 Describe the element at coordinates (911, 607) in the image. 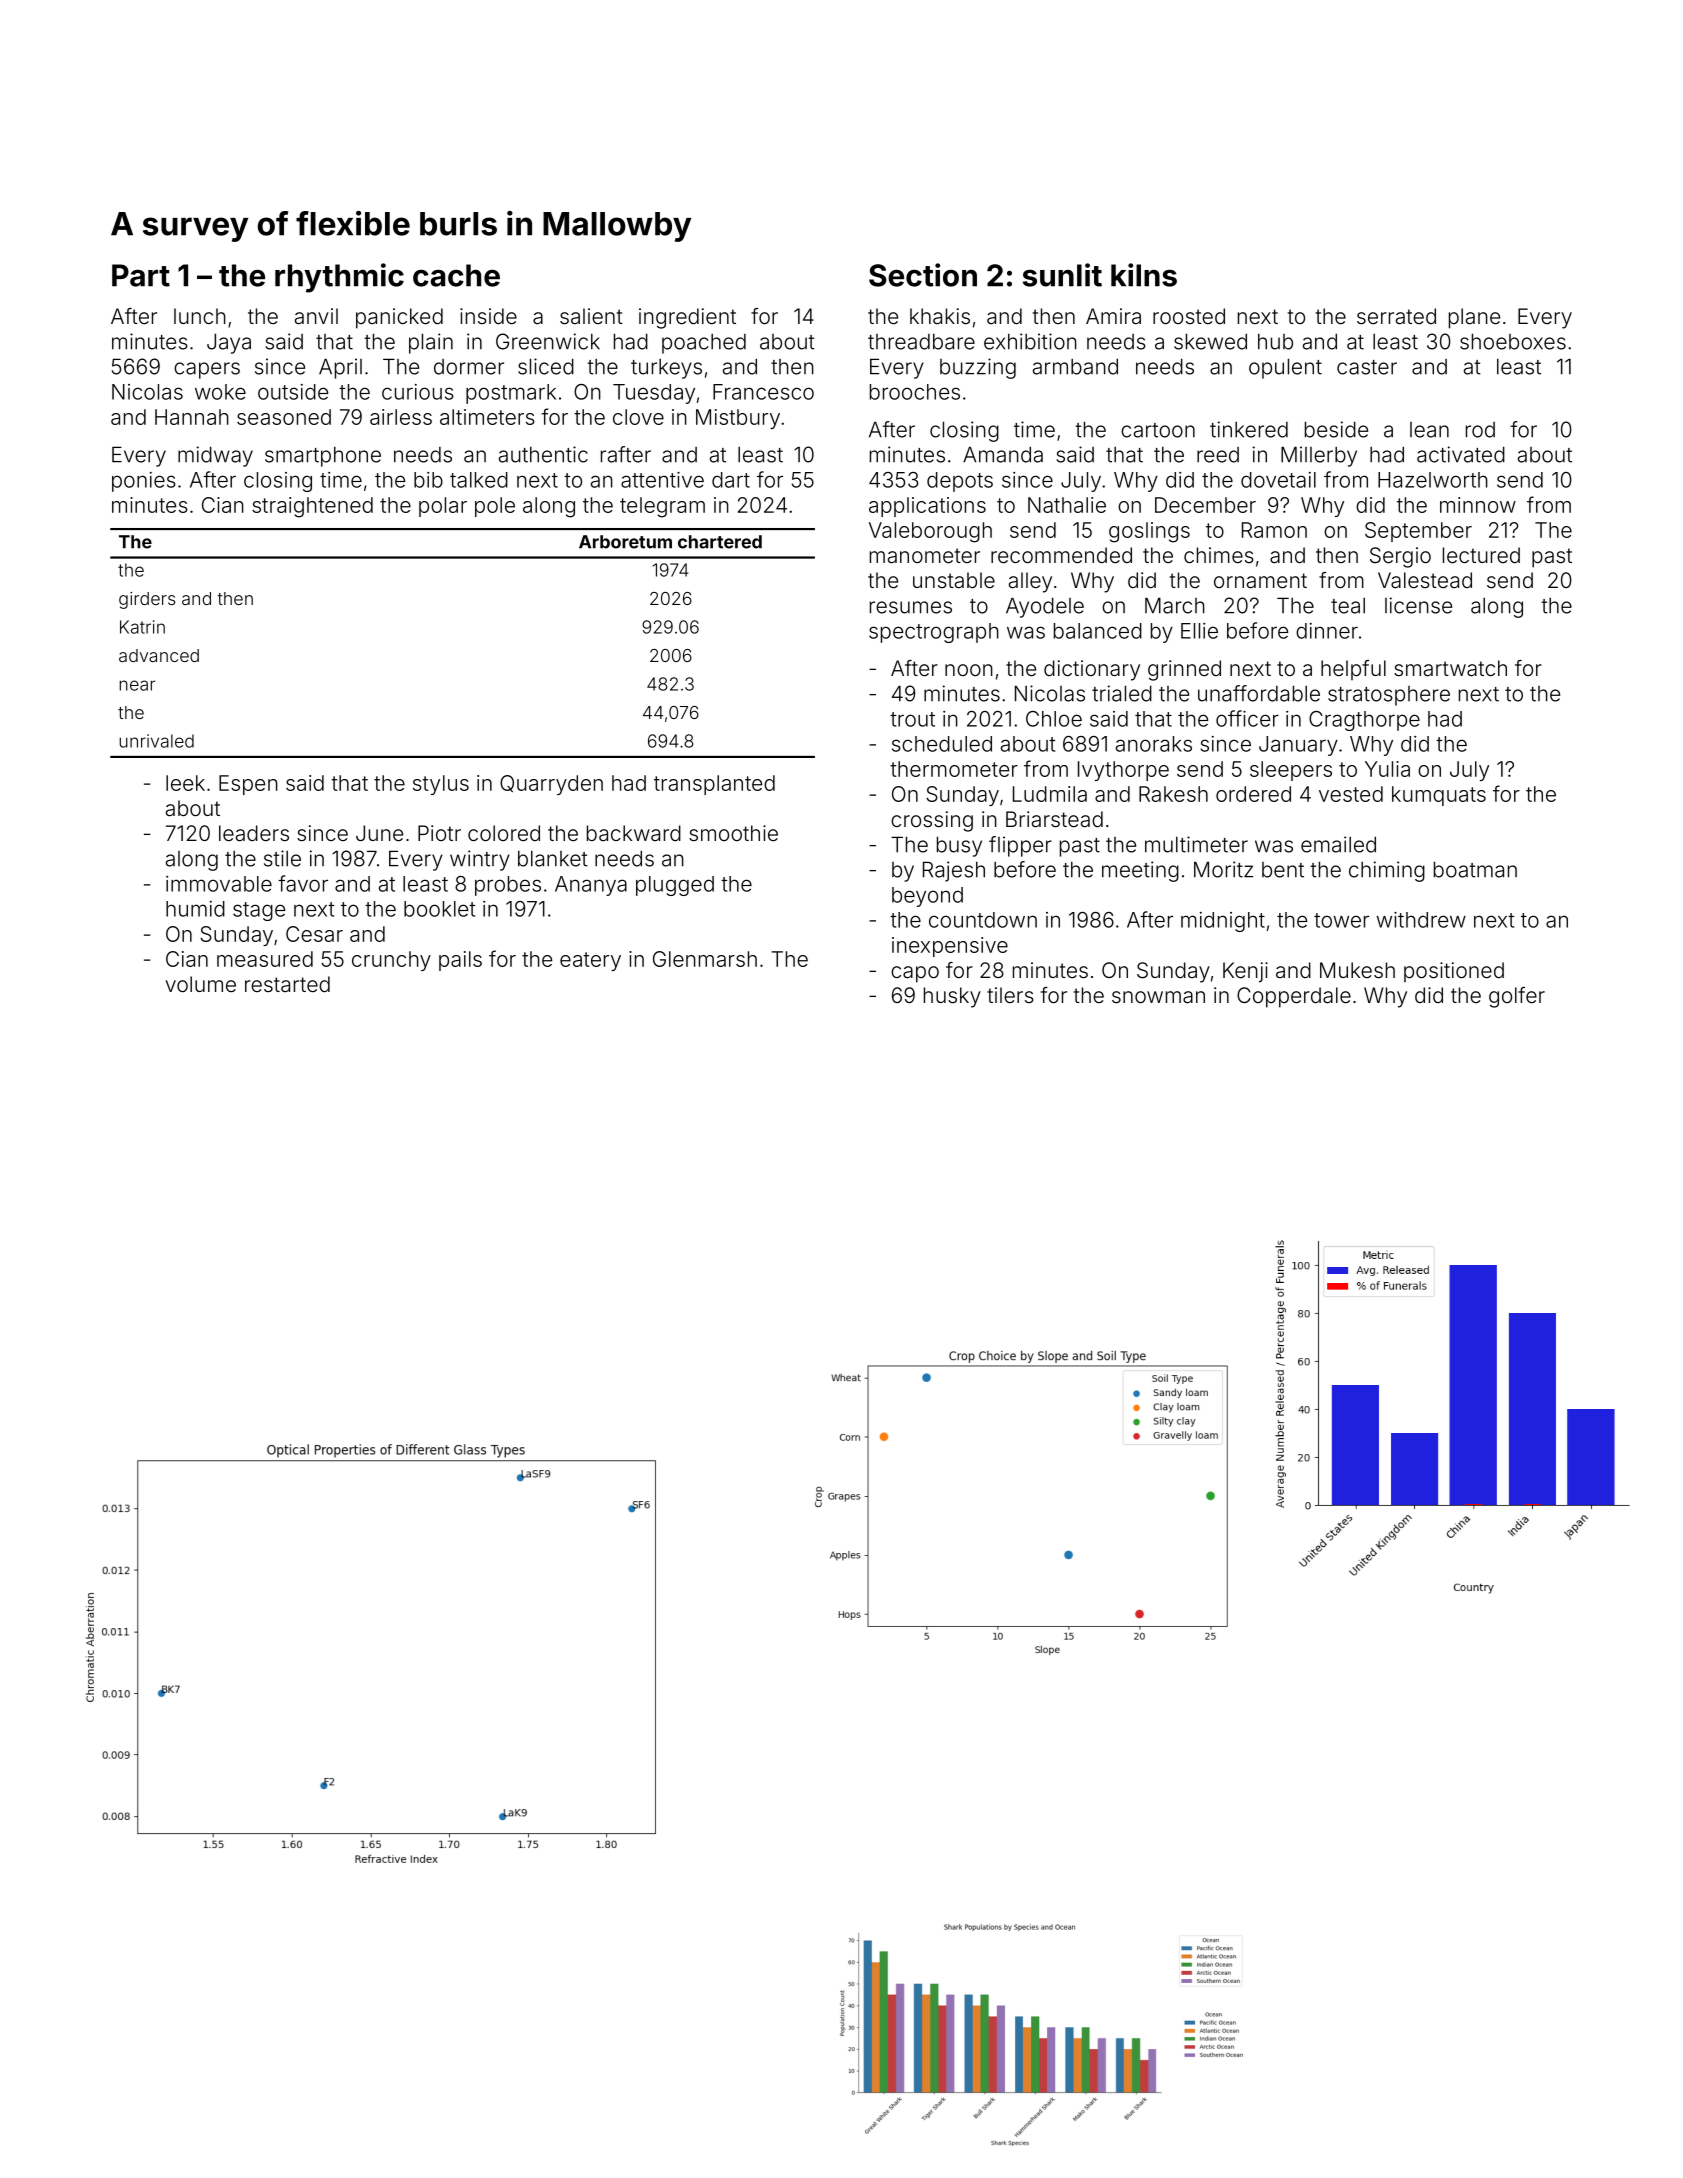

I see `resumes` at that location.
